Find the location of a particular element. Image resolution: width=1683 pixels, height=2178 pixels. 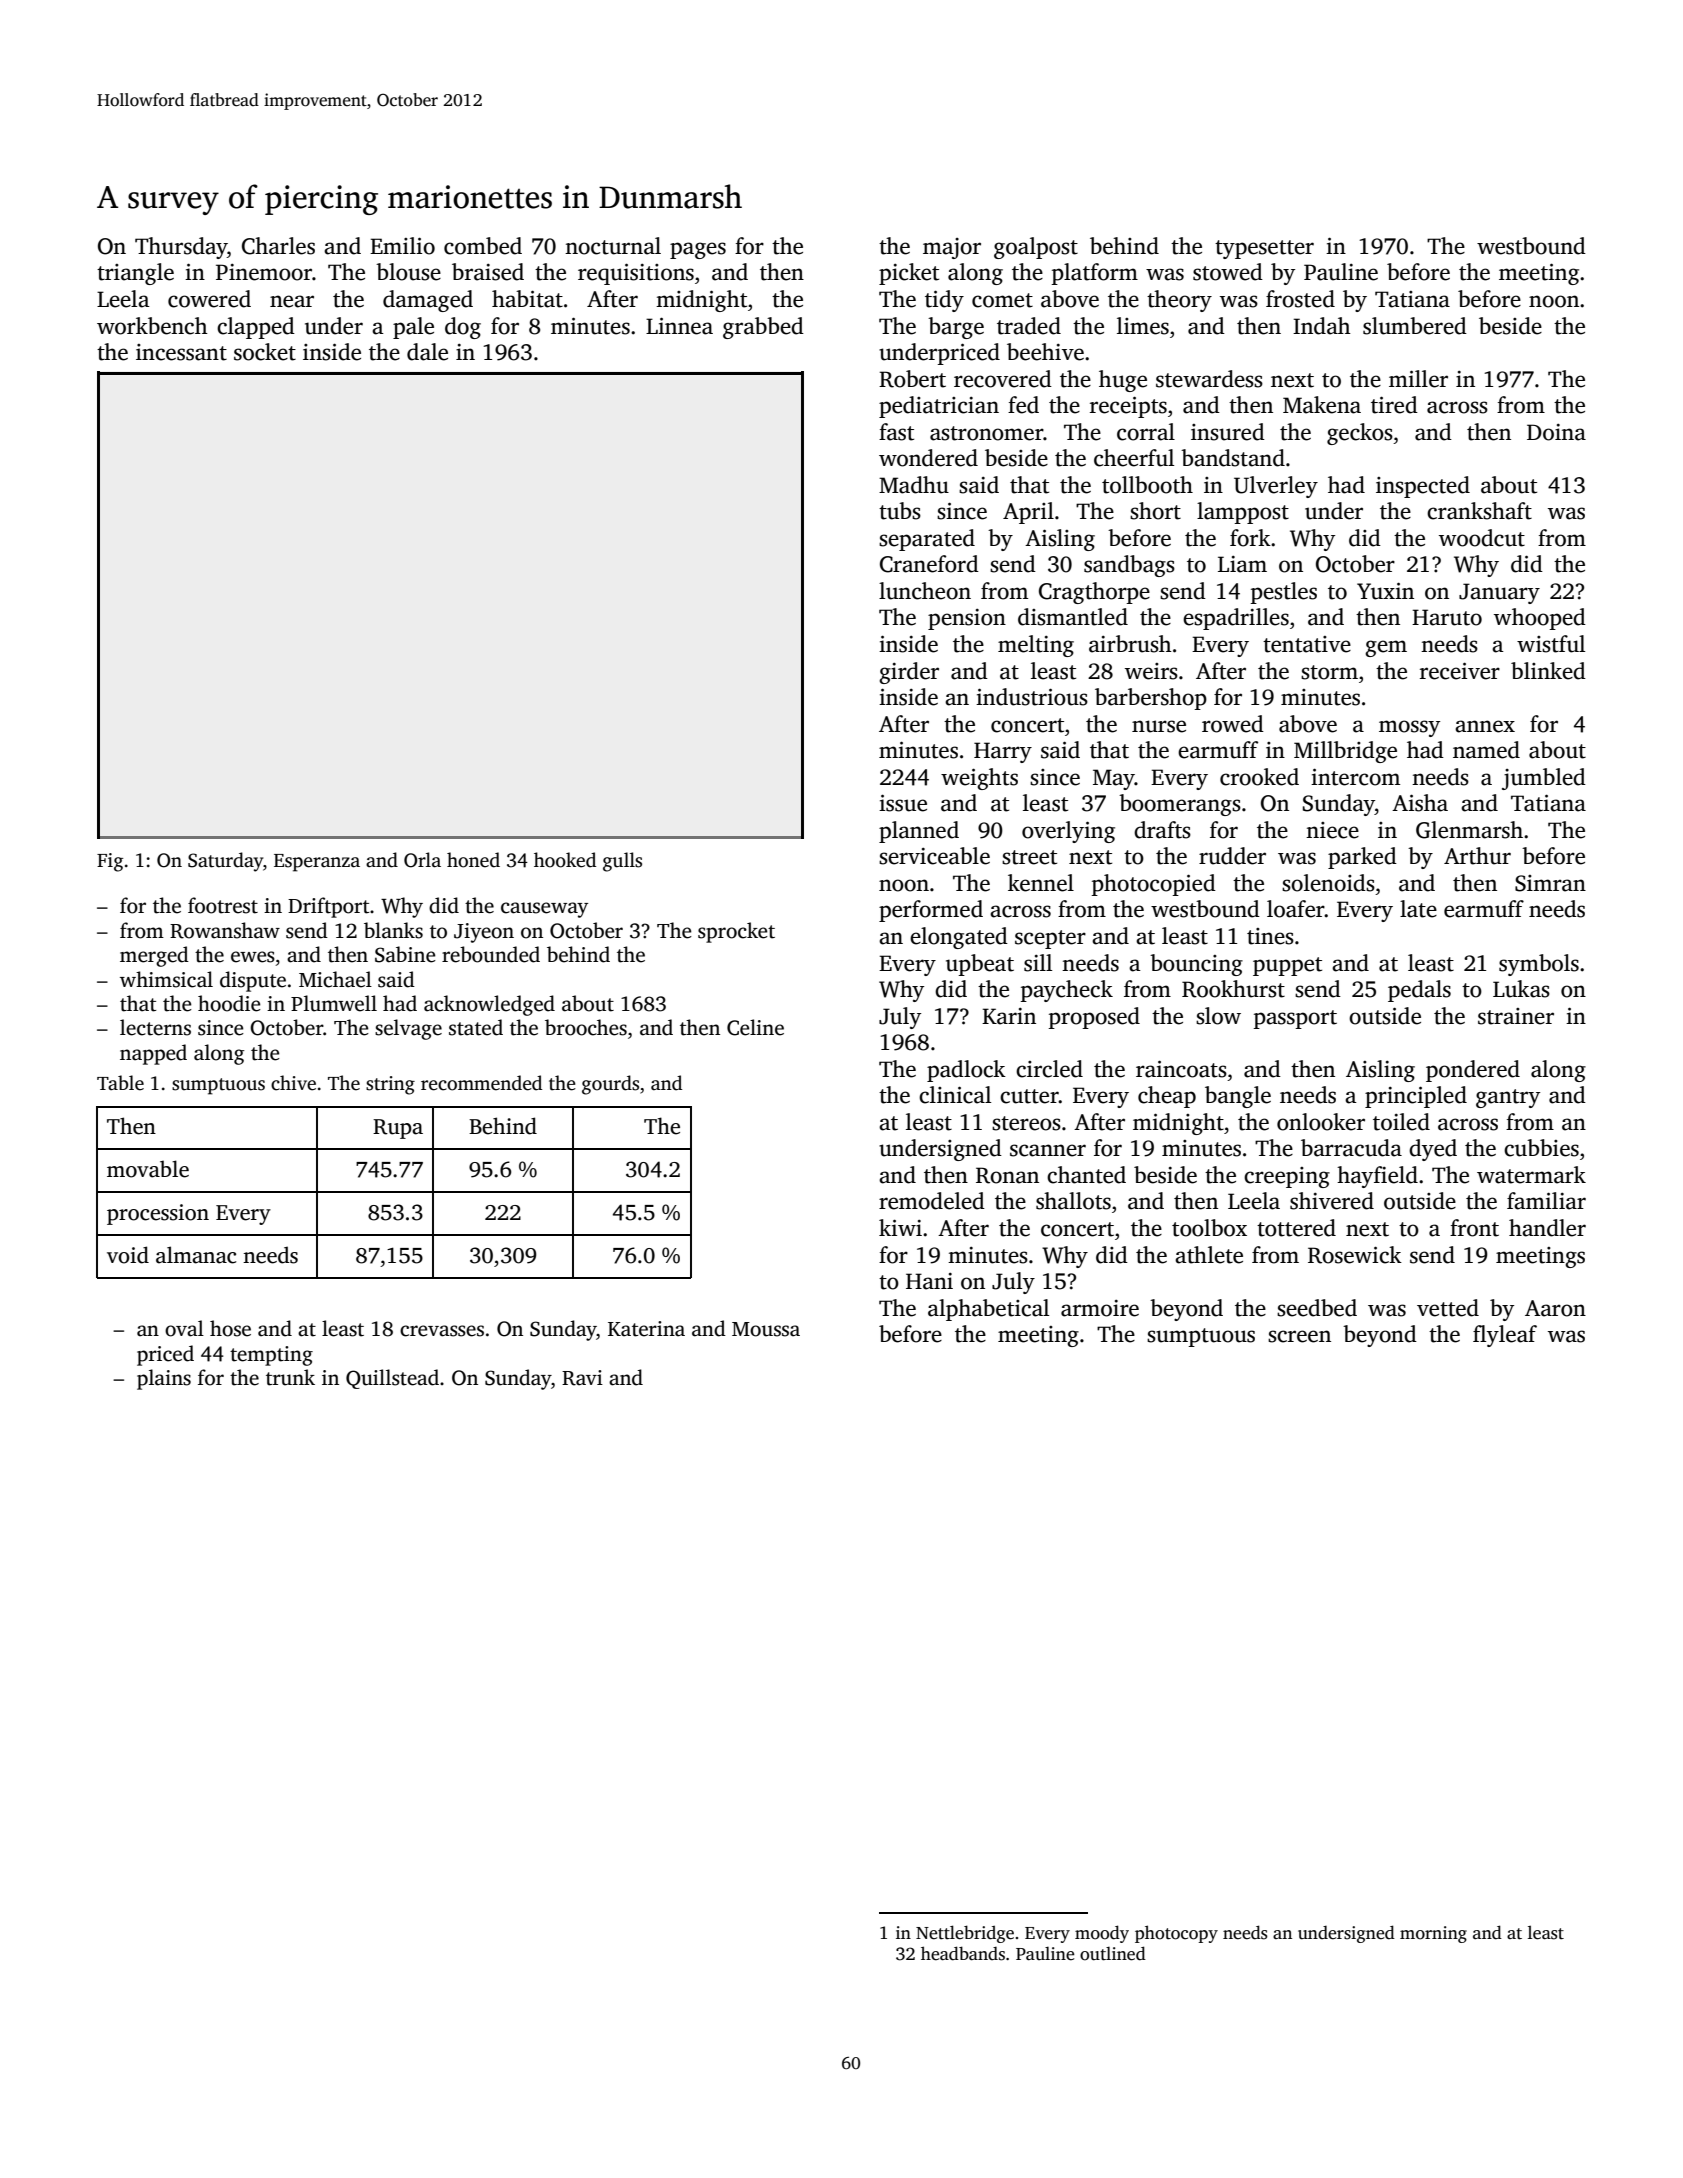

Nettlebridge is located at coordinates (965, 1934).
